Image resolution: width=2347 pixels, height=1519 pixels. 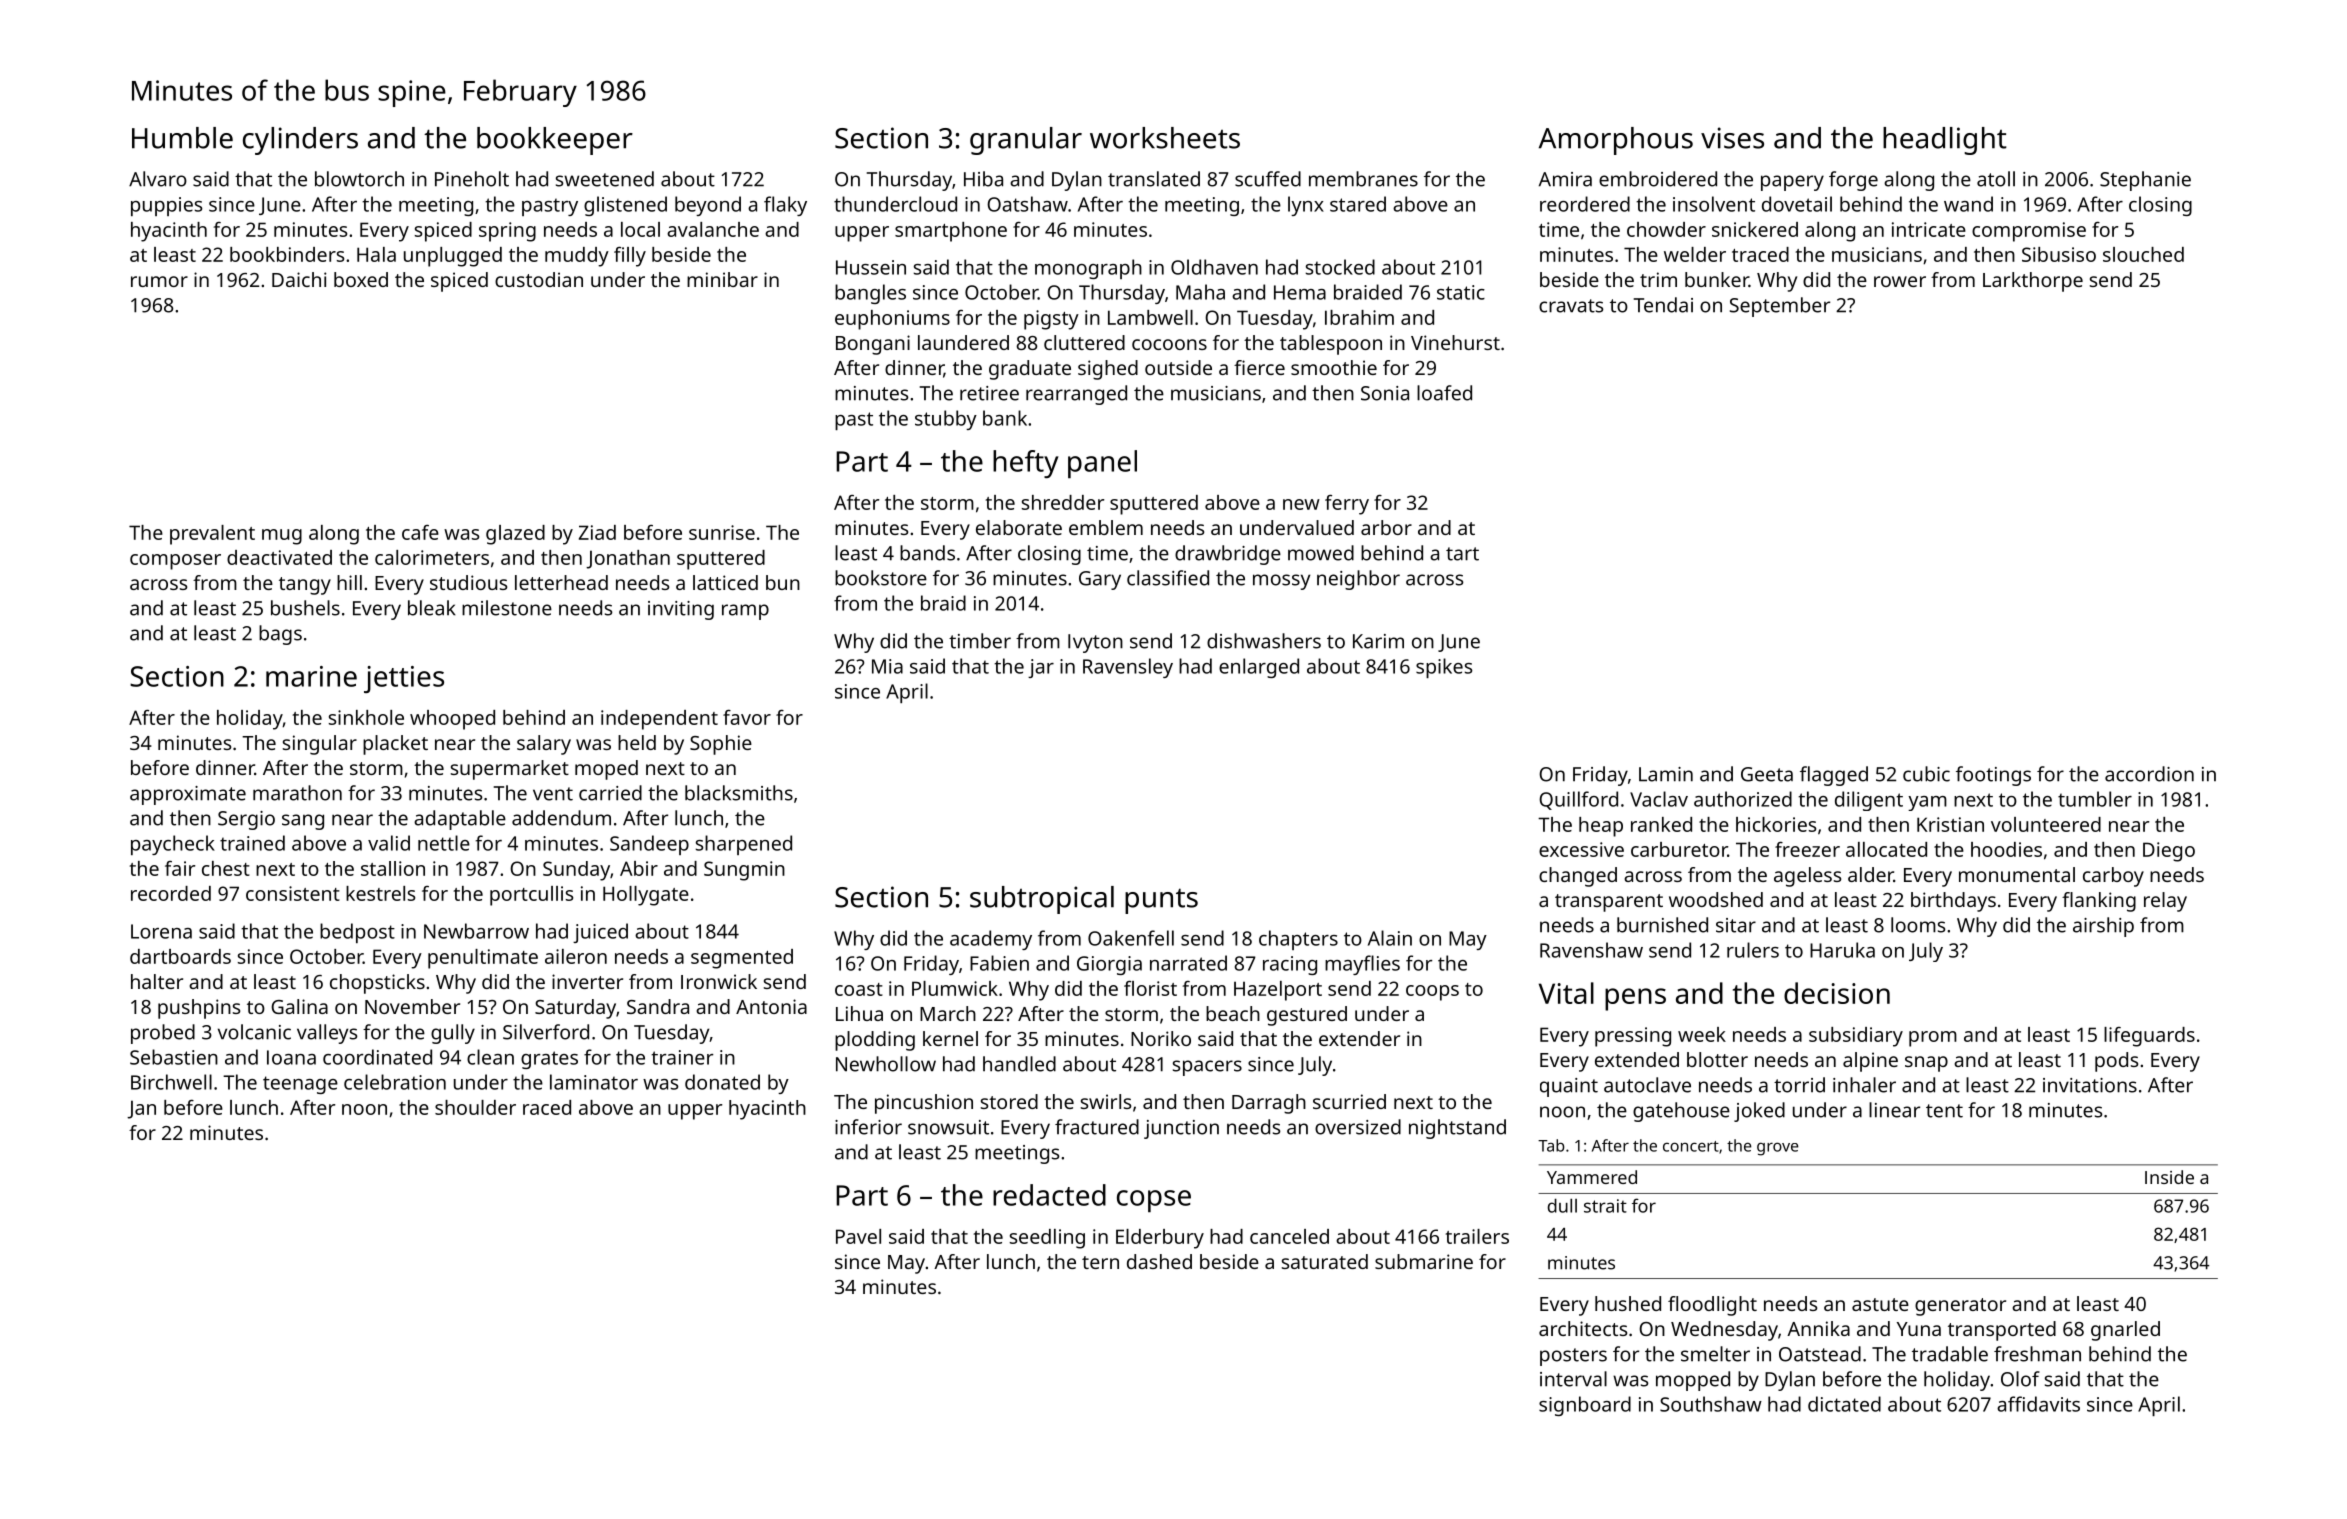 I want to click on Geeta, so click(x=1767, y=774).
